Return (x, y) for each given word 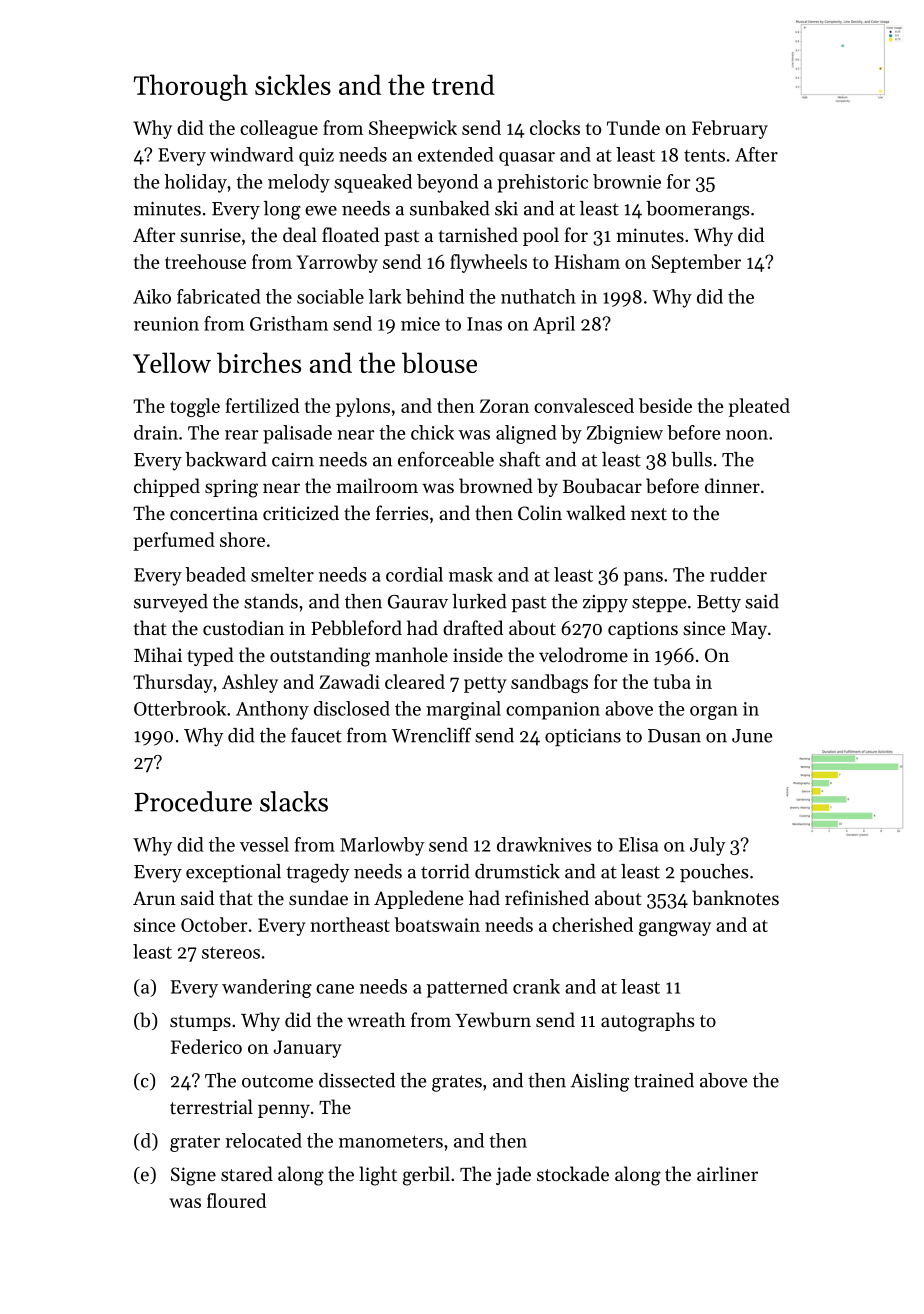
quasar (527, 159)
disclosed (352, 708)
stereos (231, 952)
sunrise (210, 235)
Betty (719, 604)
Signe (193, 1176)
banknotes (735, 897)
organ (714, 713)
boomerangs (698, 210)
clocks (555, 127)
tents (704, 155)
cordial (414, 574)
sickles (293, 84)
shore (242, 539)
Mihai (158, 654)
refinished (547, 897)
